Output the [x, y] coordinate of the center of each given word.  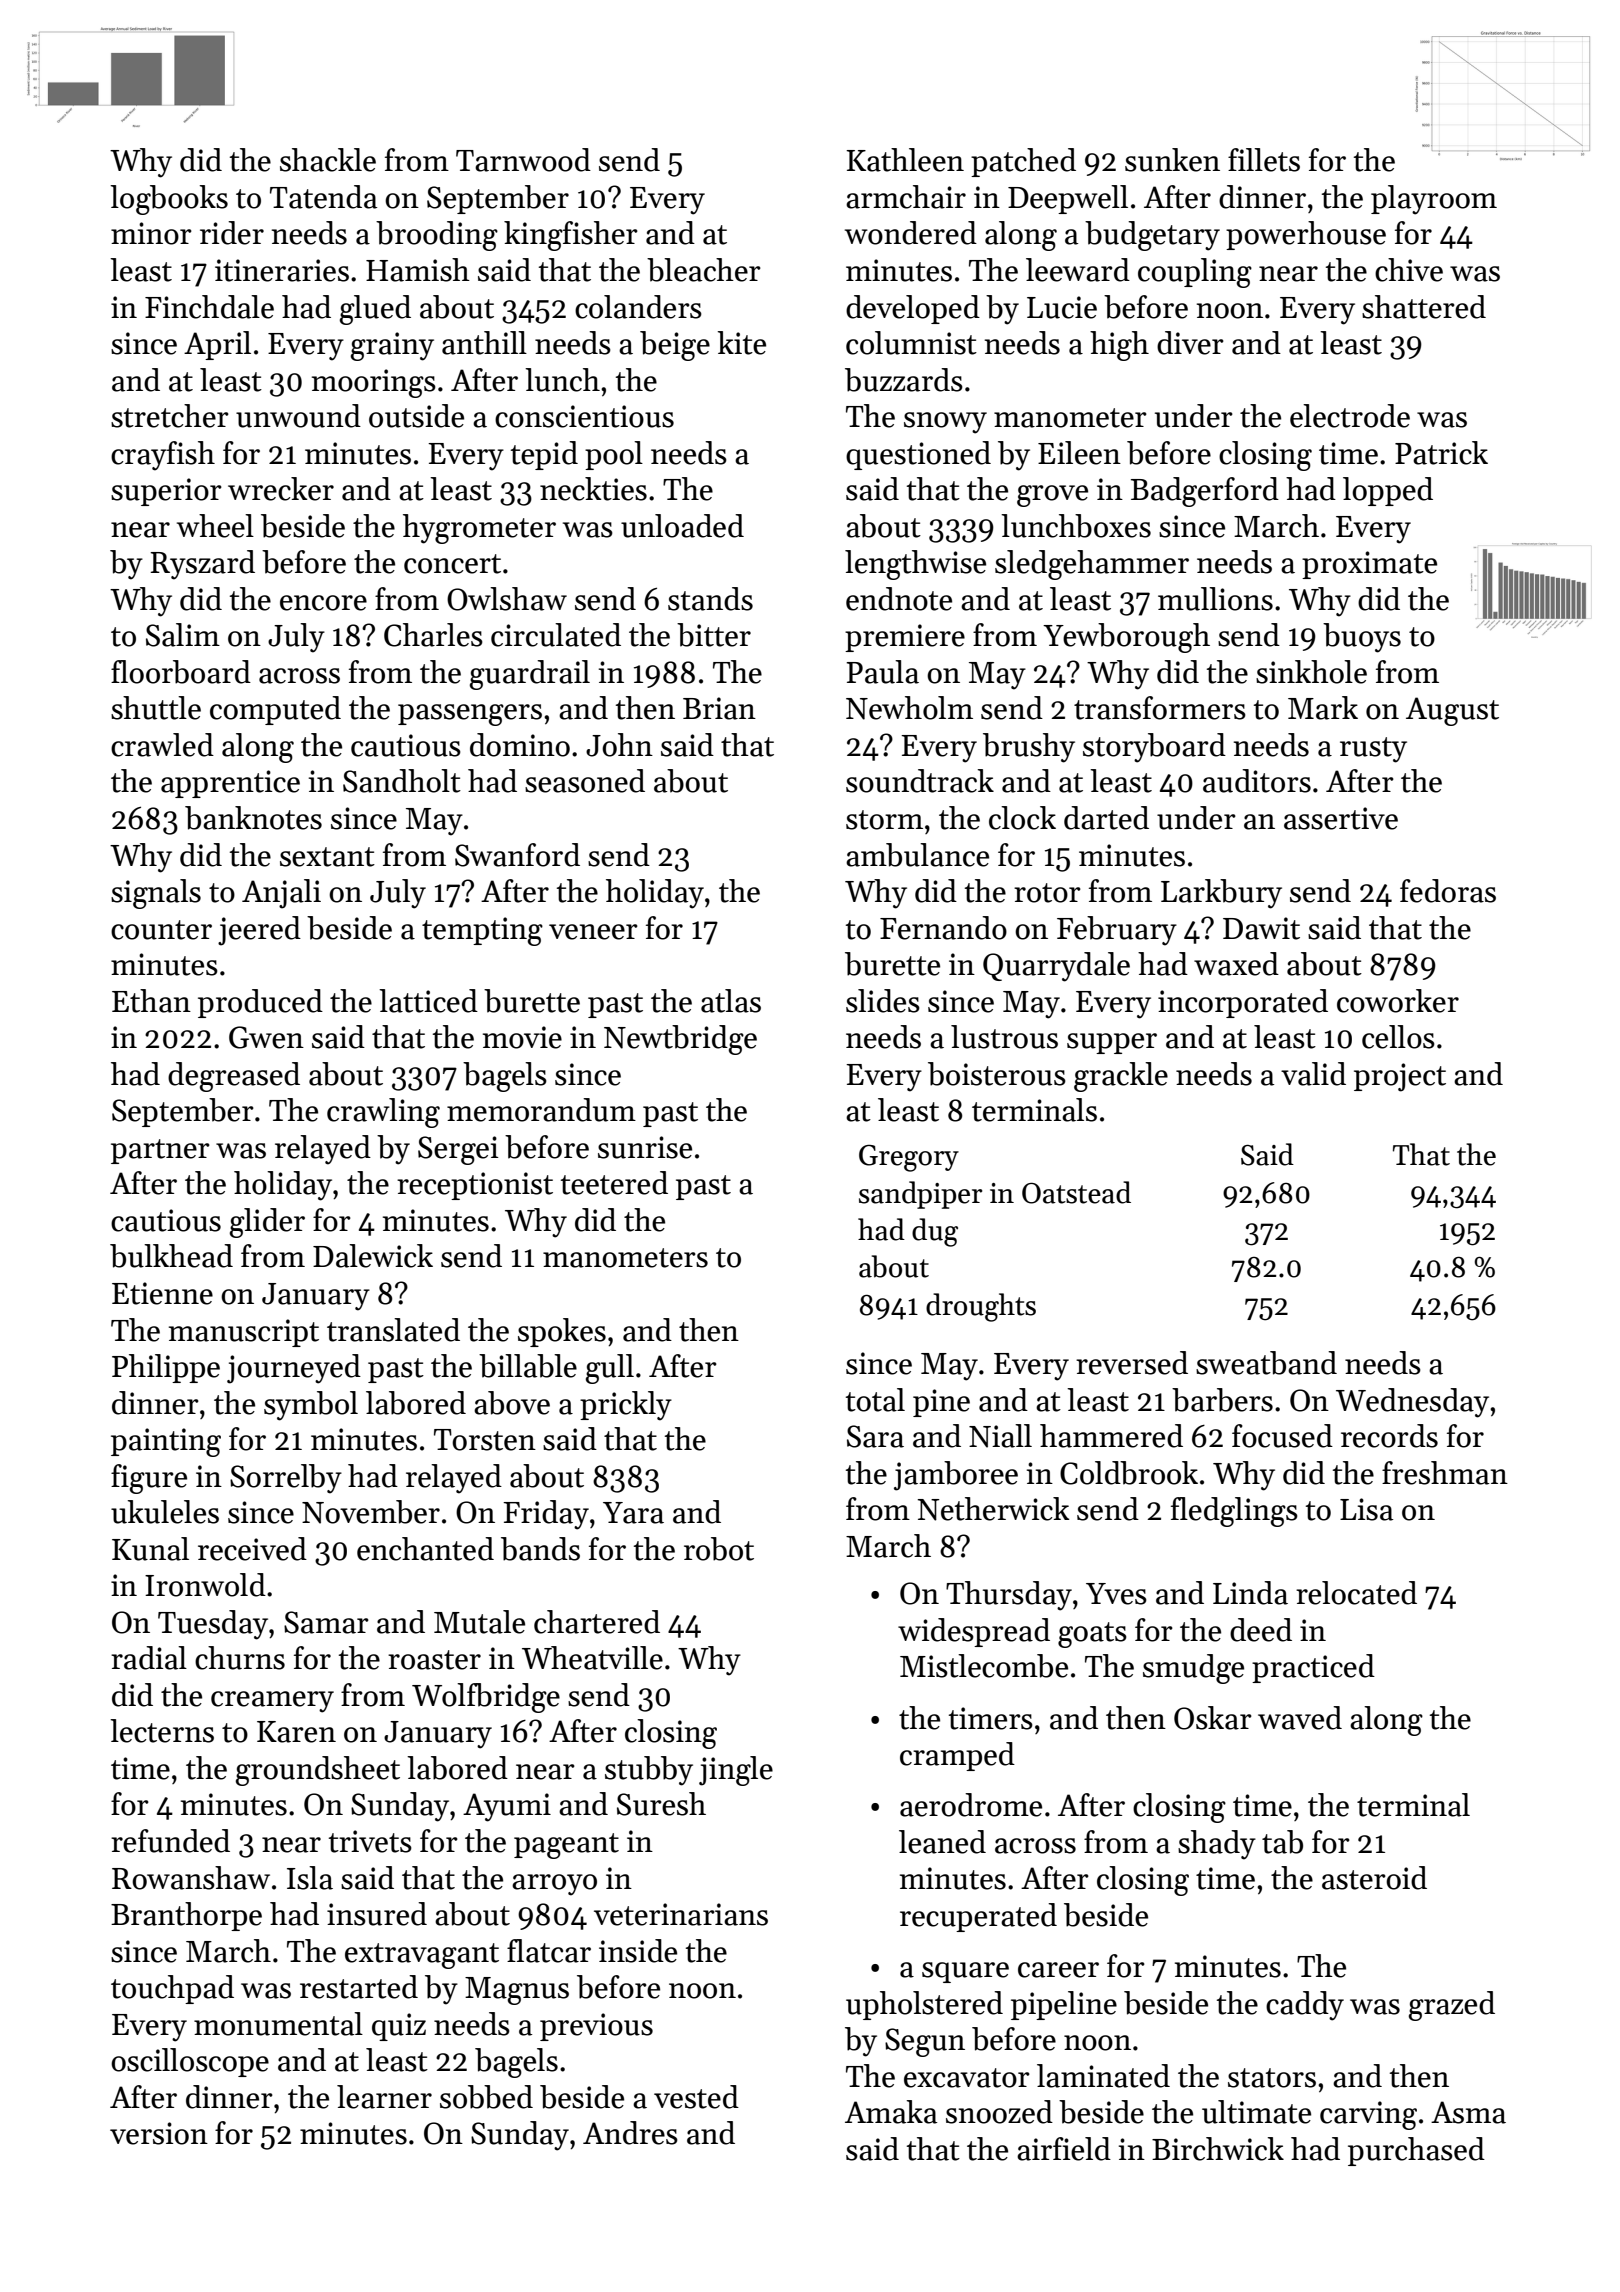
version [159, 2133]
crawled [162, 745]
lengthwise [915, 565]
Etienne [162, 1293]
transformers [1160, 708]
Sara [875, 1436]
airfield [1064, 2149]
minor [151, 233]
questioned [918, 455]
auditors [1257, 781]
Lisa [1366, 1509]
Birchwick [1218, 2149]
